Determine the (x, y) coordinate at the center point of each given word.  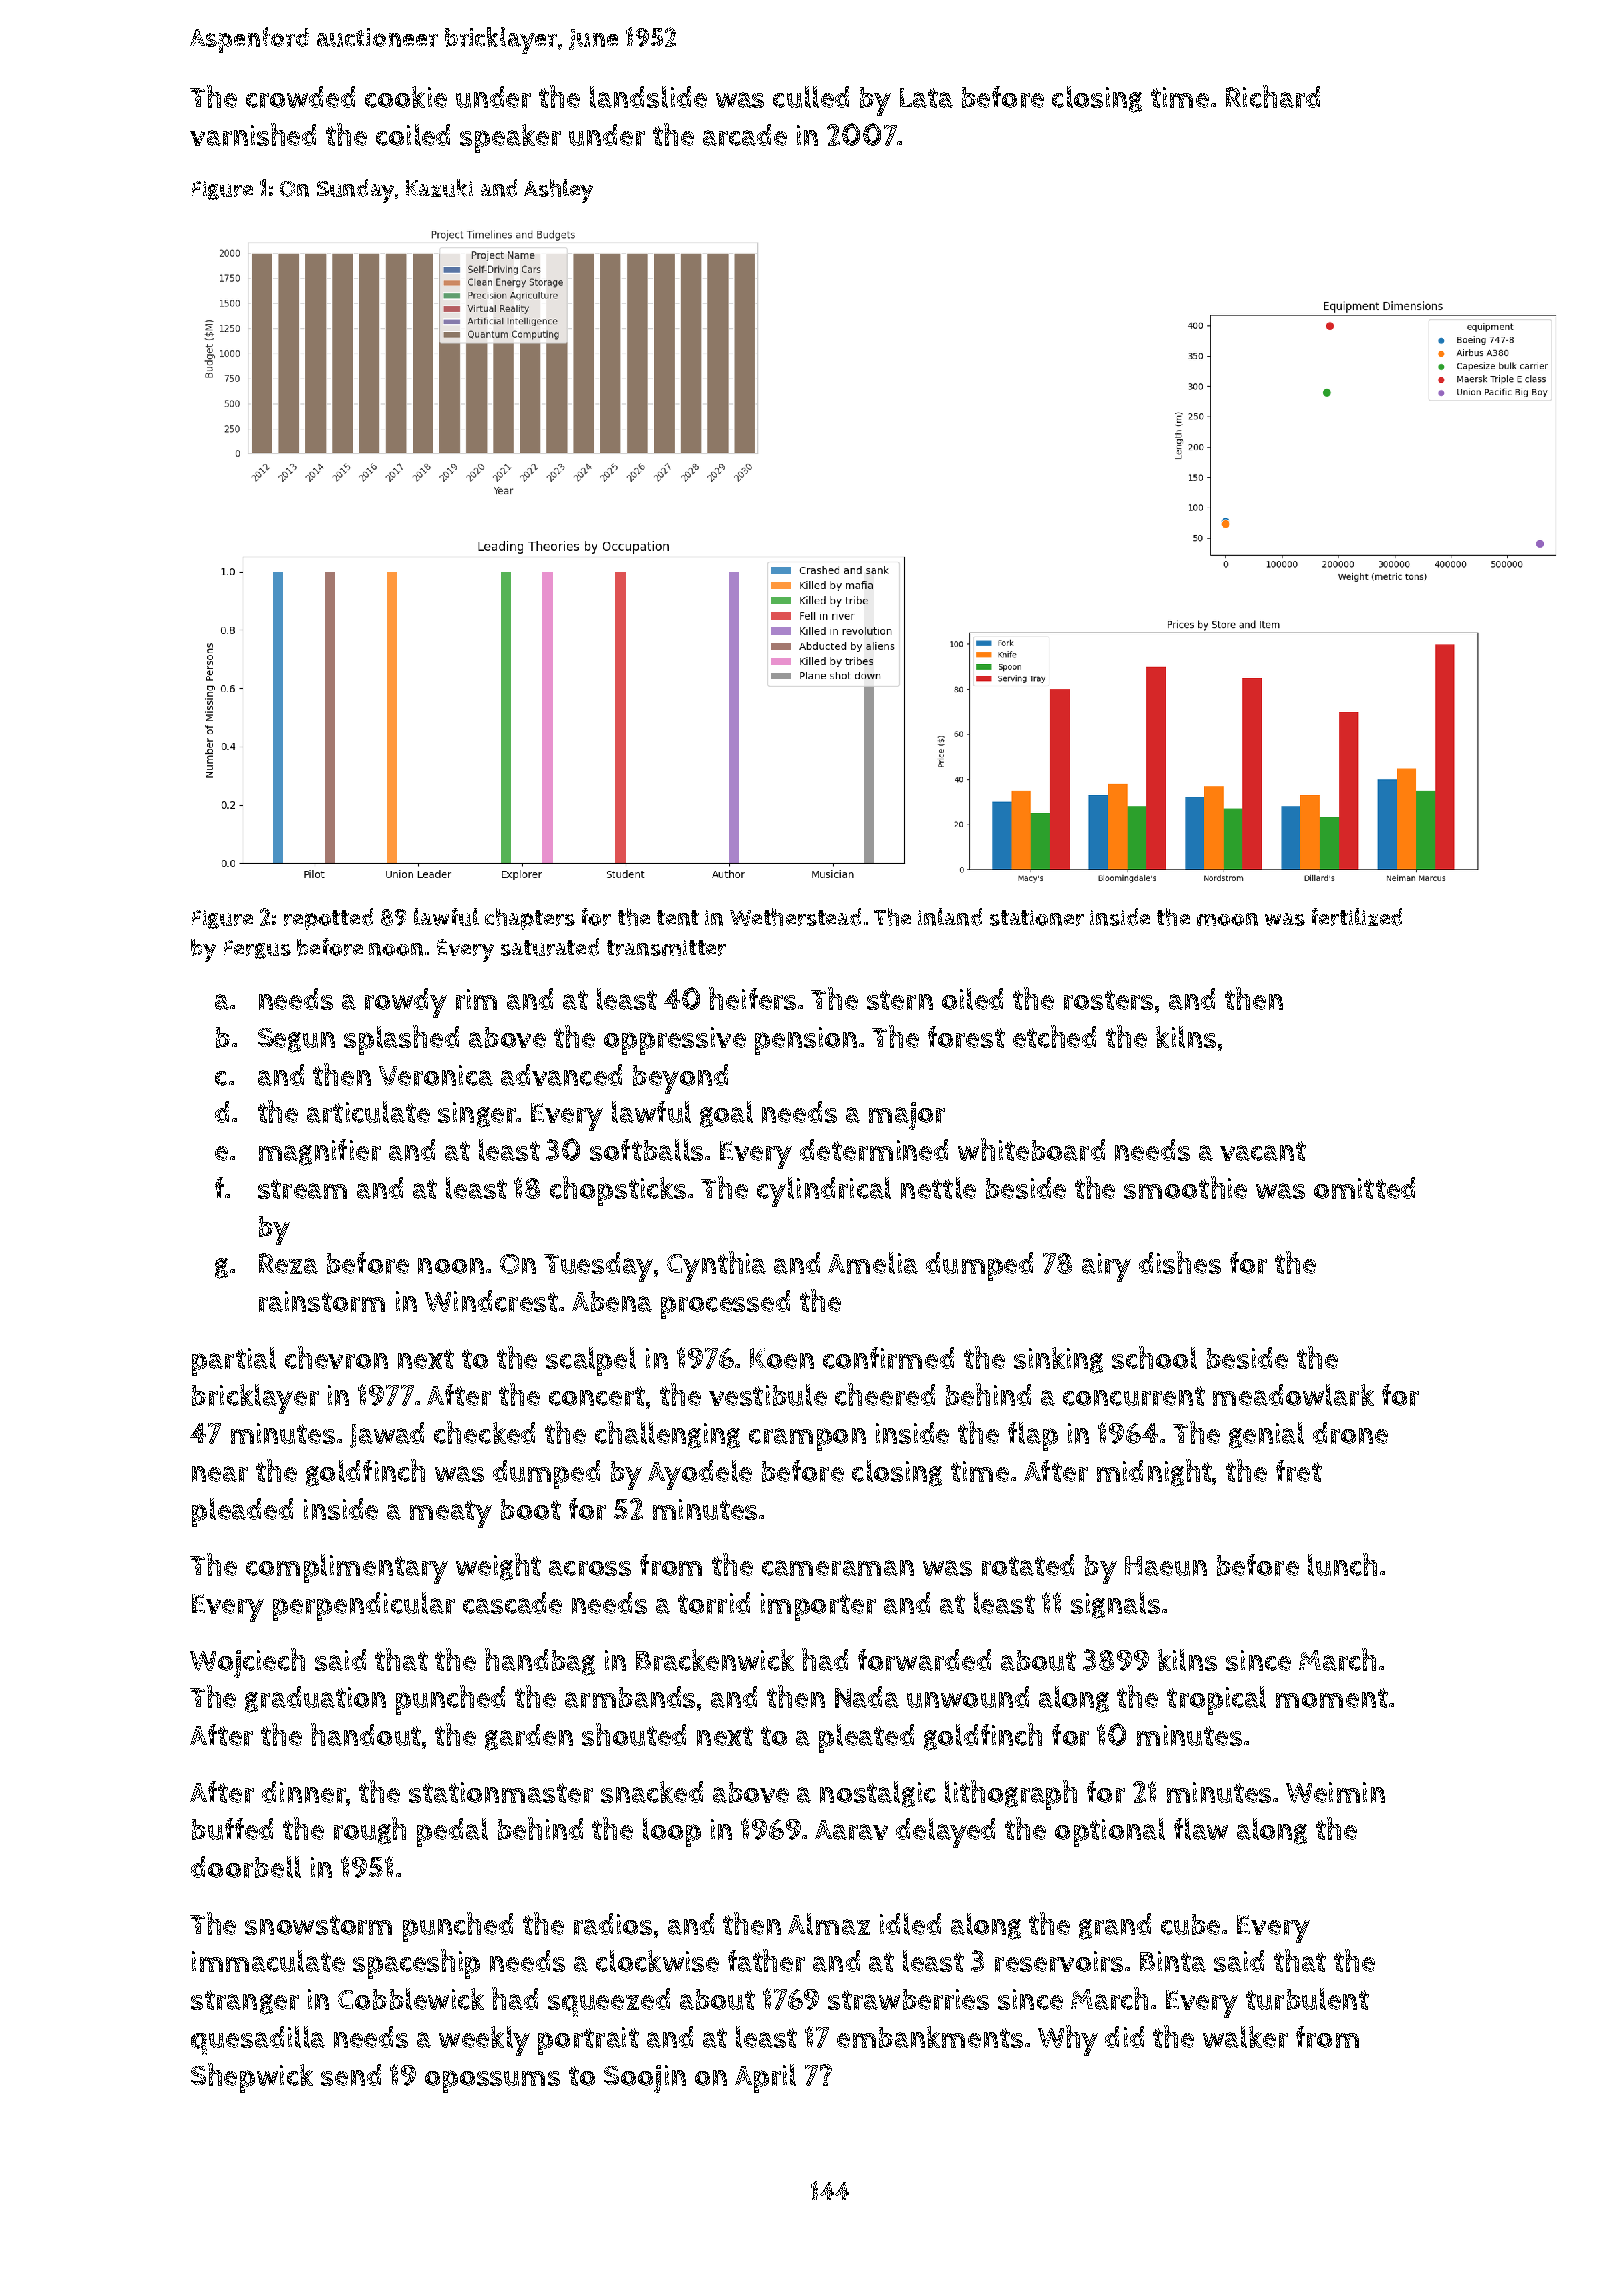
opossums (492, 2081)
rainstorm (322, 1301)
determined (874, 1150)
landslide (648, 97)
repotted (328, 919)
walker (1245, 2037)
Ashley (558, 191)
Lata (926, 98)
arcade (745, 135)
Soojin (645, 2079)
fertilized (1357, 917)
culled (811, 97)
